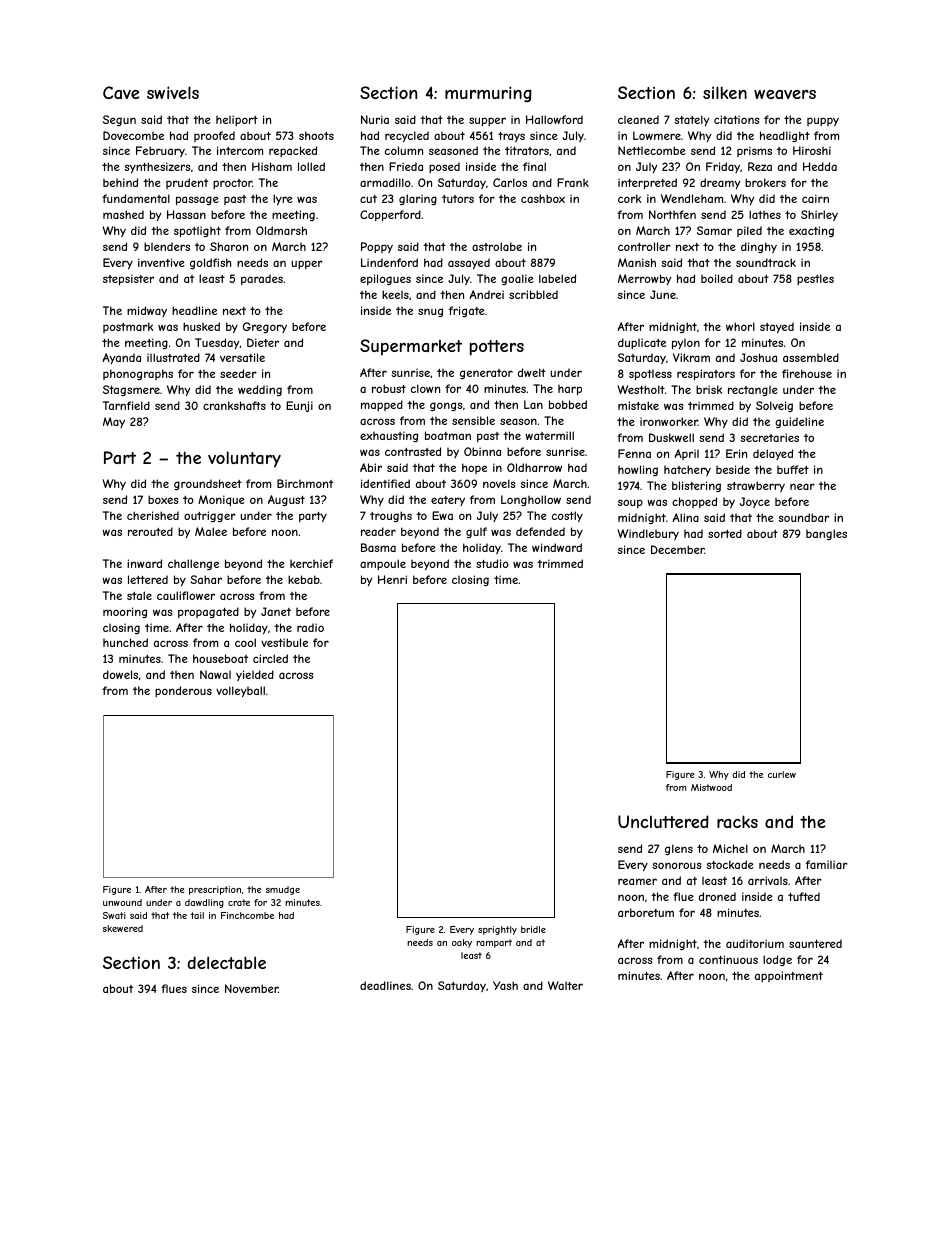  What do you see at coordinates (725, 92) in the page?
I see `silken` at bounding box center [725, 92].
